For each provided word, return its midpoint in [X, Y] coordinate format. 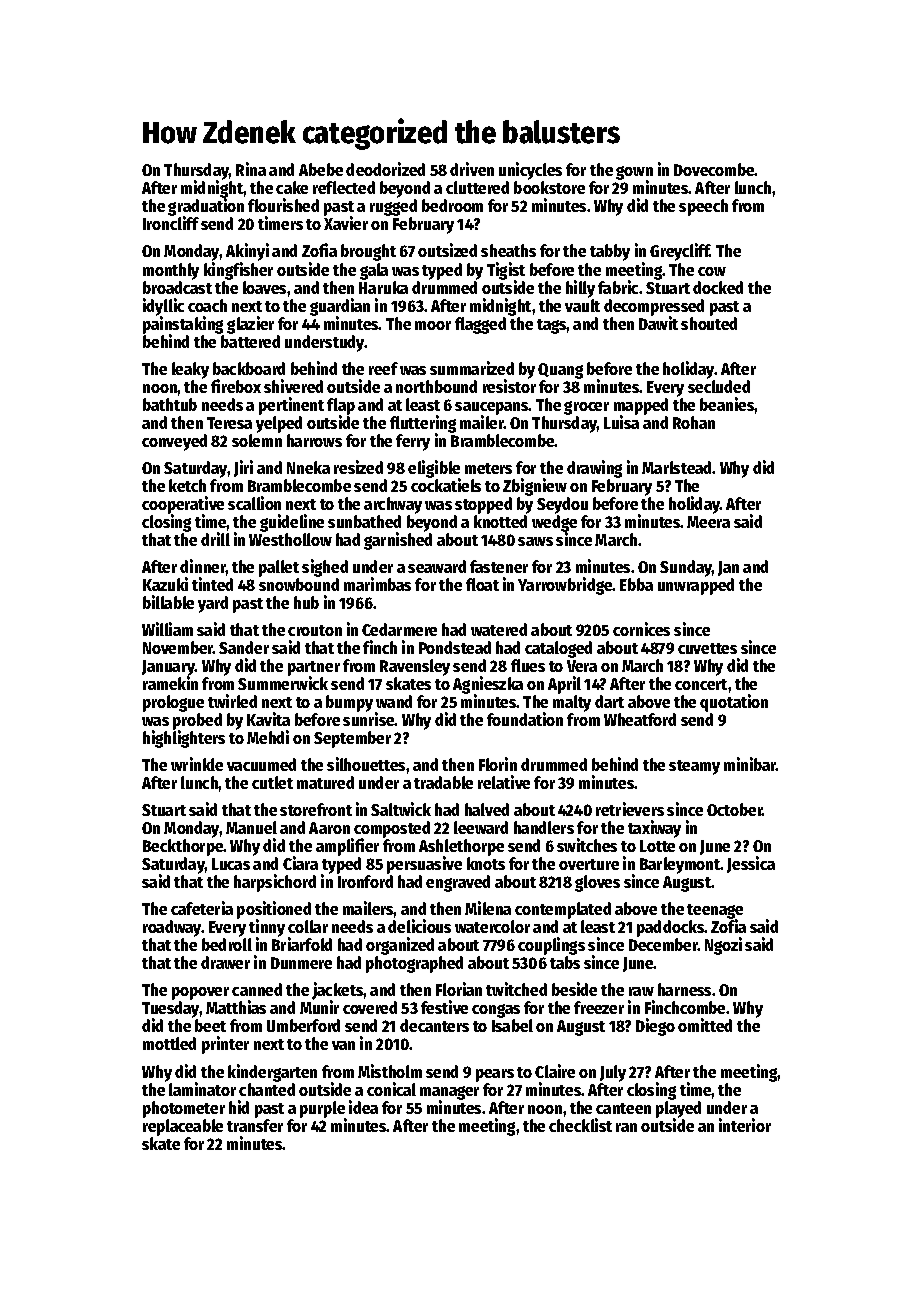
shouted [709, 323]
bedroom [452, 205]
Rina [251, 169]
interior [745, 1125]
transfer [255, 1125]
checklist [580, 1125]
